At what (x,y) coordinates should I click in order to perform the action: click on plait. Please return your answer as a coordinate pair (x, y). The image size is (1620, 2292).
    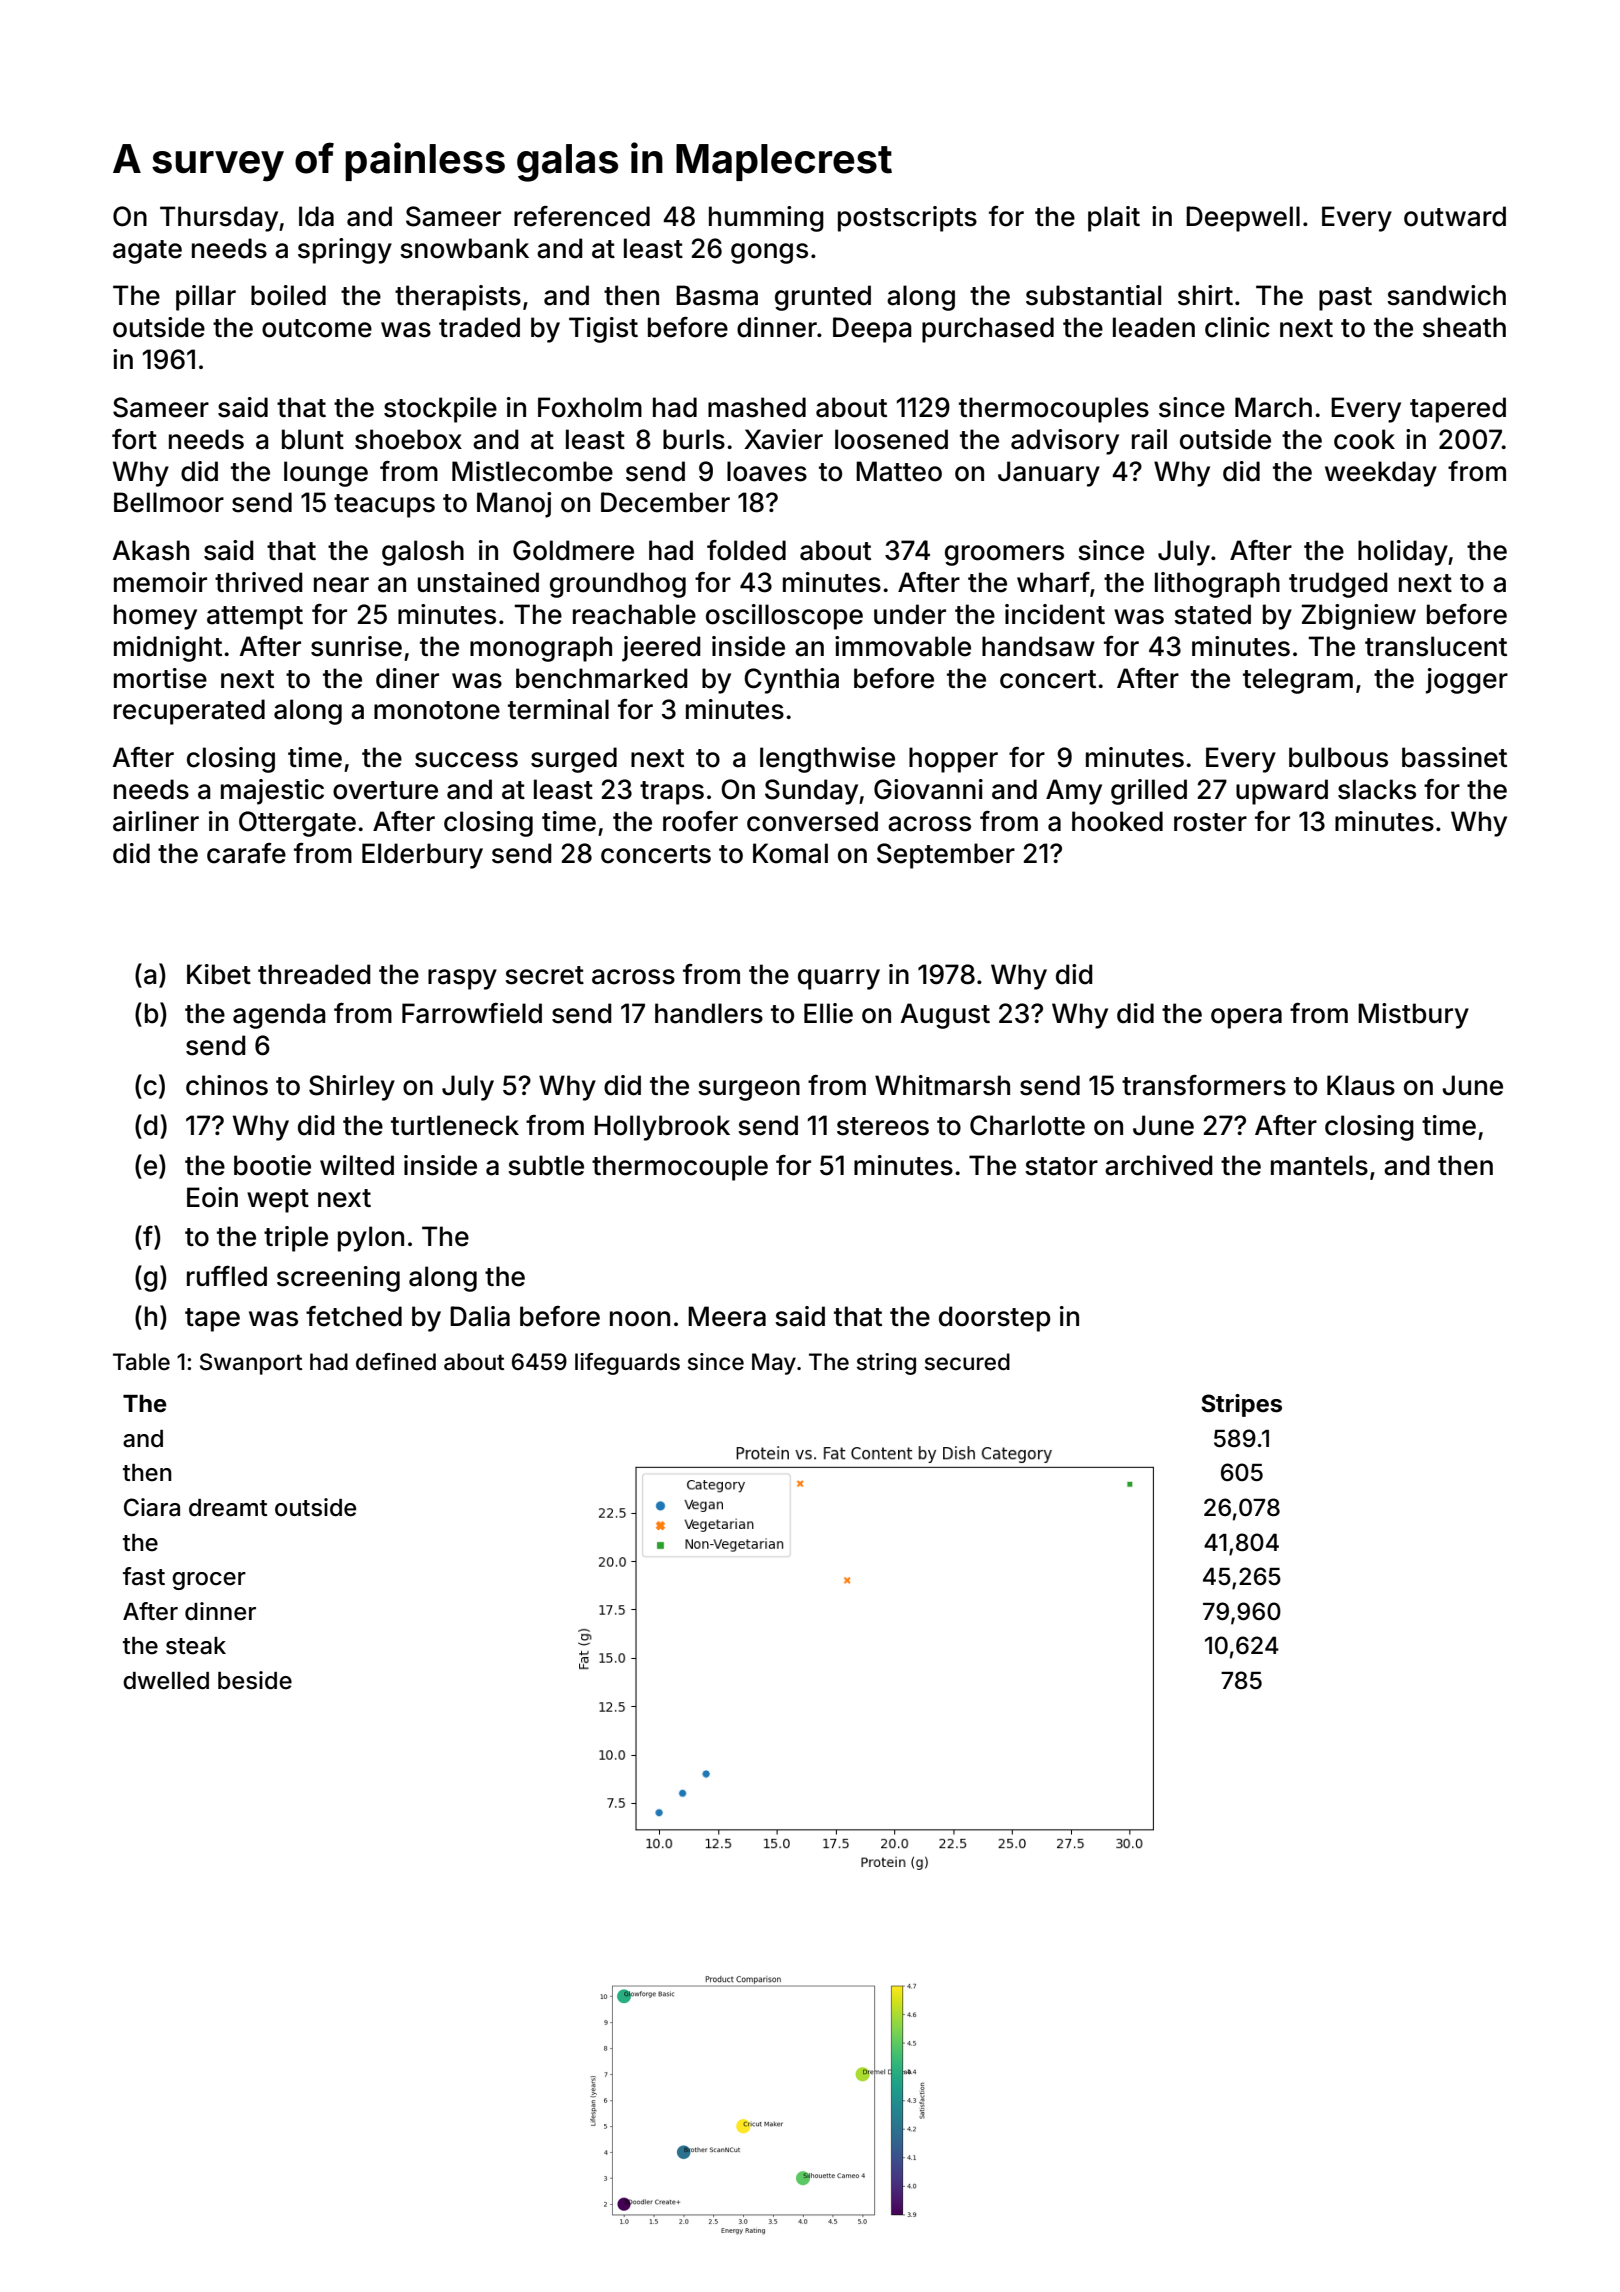
    Looking at the image, I should click on (1114, 219).
